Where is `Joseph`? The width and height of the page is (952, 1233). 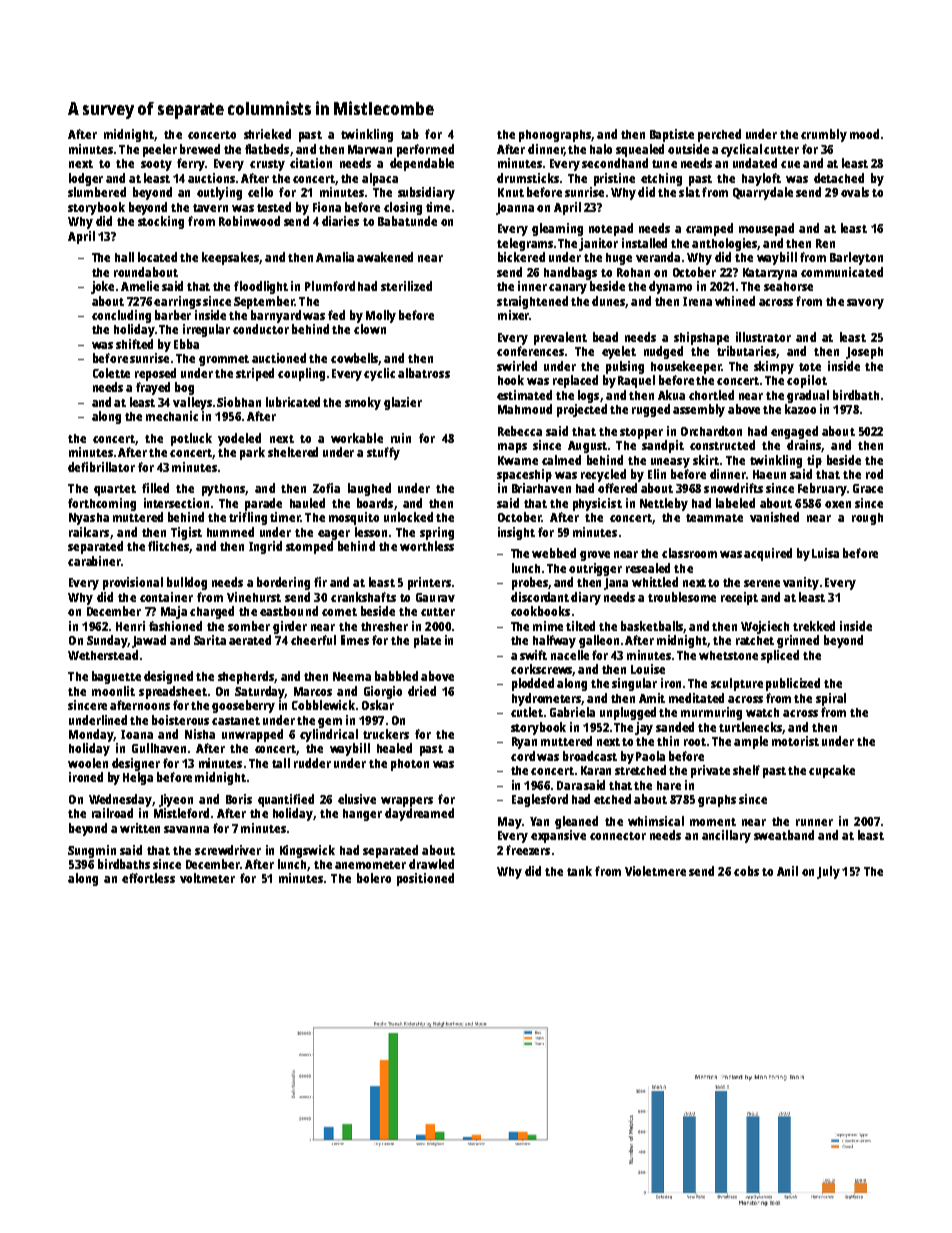 Joseph is located at coordinates (864, 353).
